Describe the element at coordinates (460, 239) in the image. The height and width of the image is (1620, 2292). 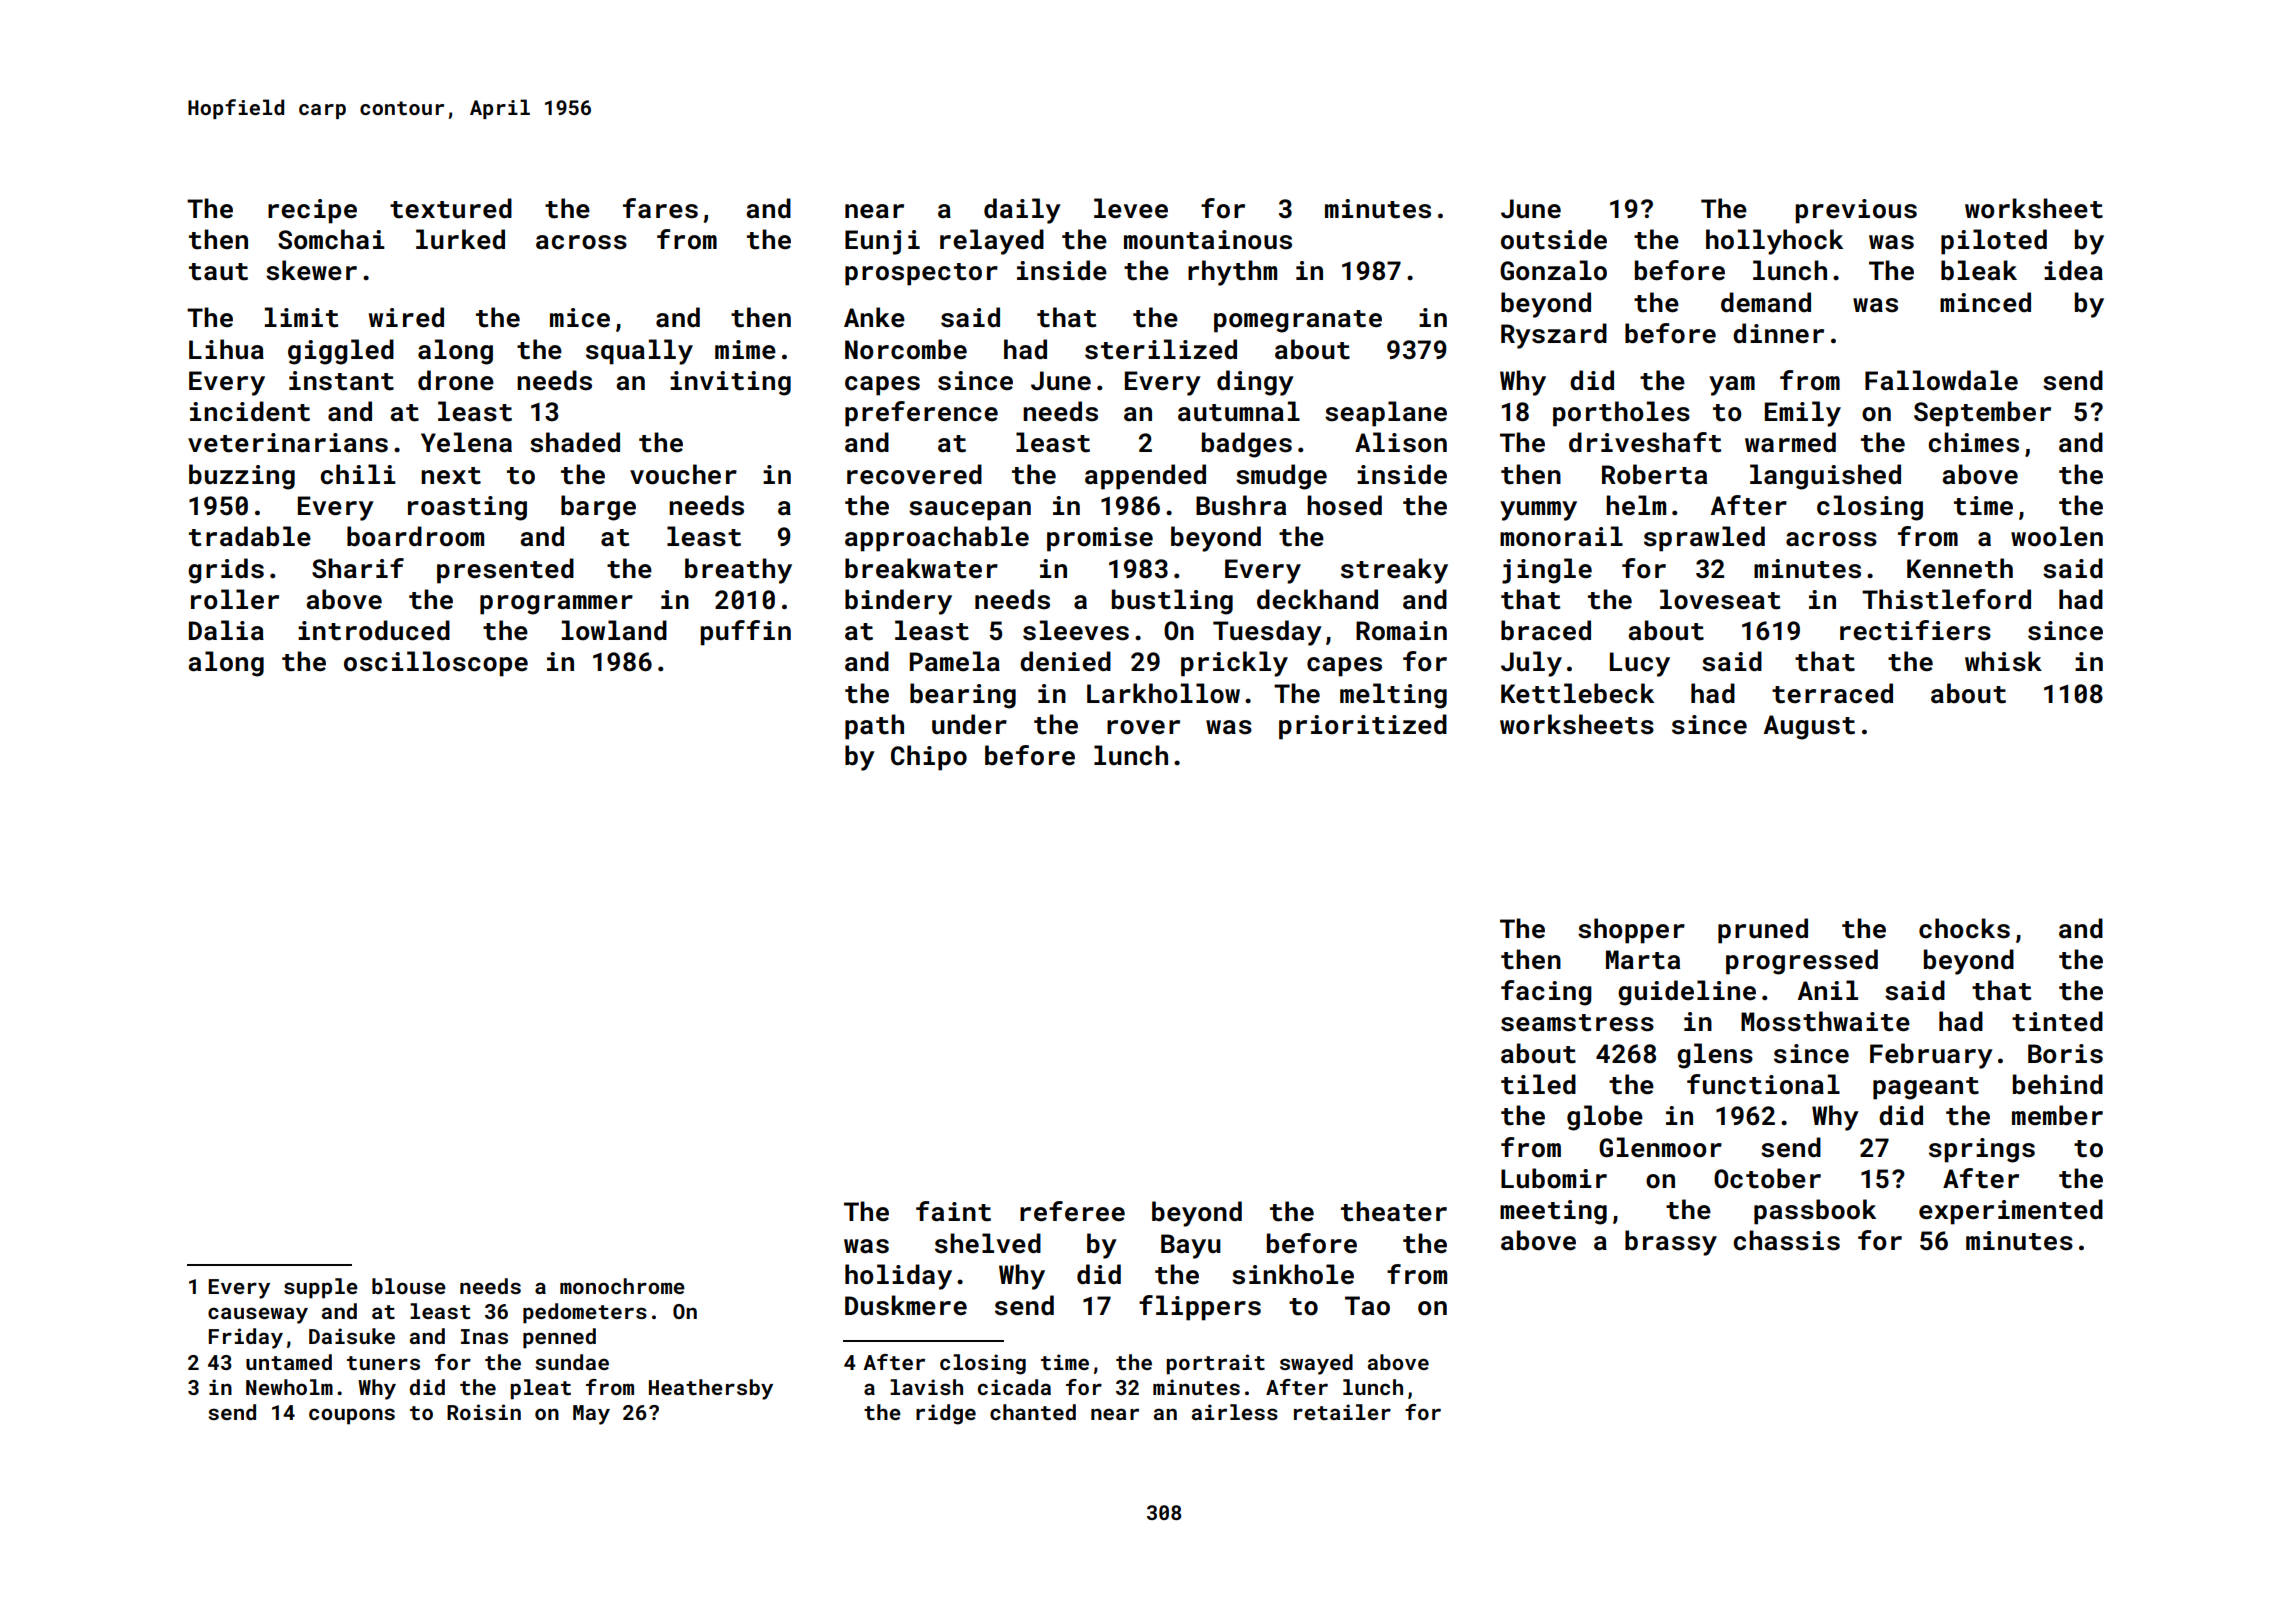
I see `lurked` at that location.
